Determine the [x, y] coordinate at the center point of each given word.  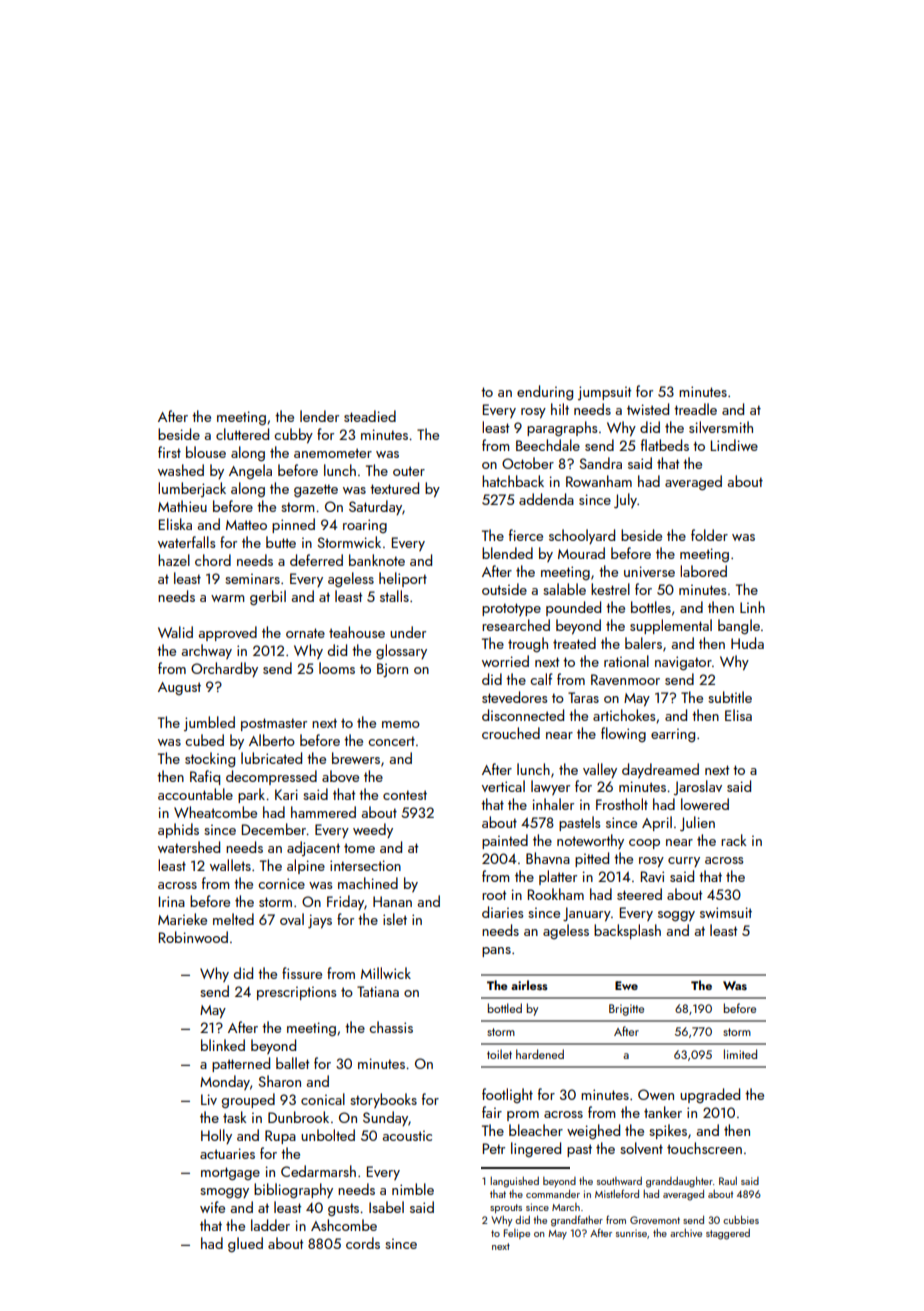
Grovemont [655, 1220]
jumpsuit [604, 393]
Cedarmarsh [318, 1171]
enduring [545, 392]
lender [319, 416]
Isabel [386, 1207]
